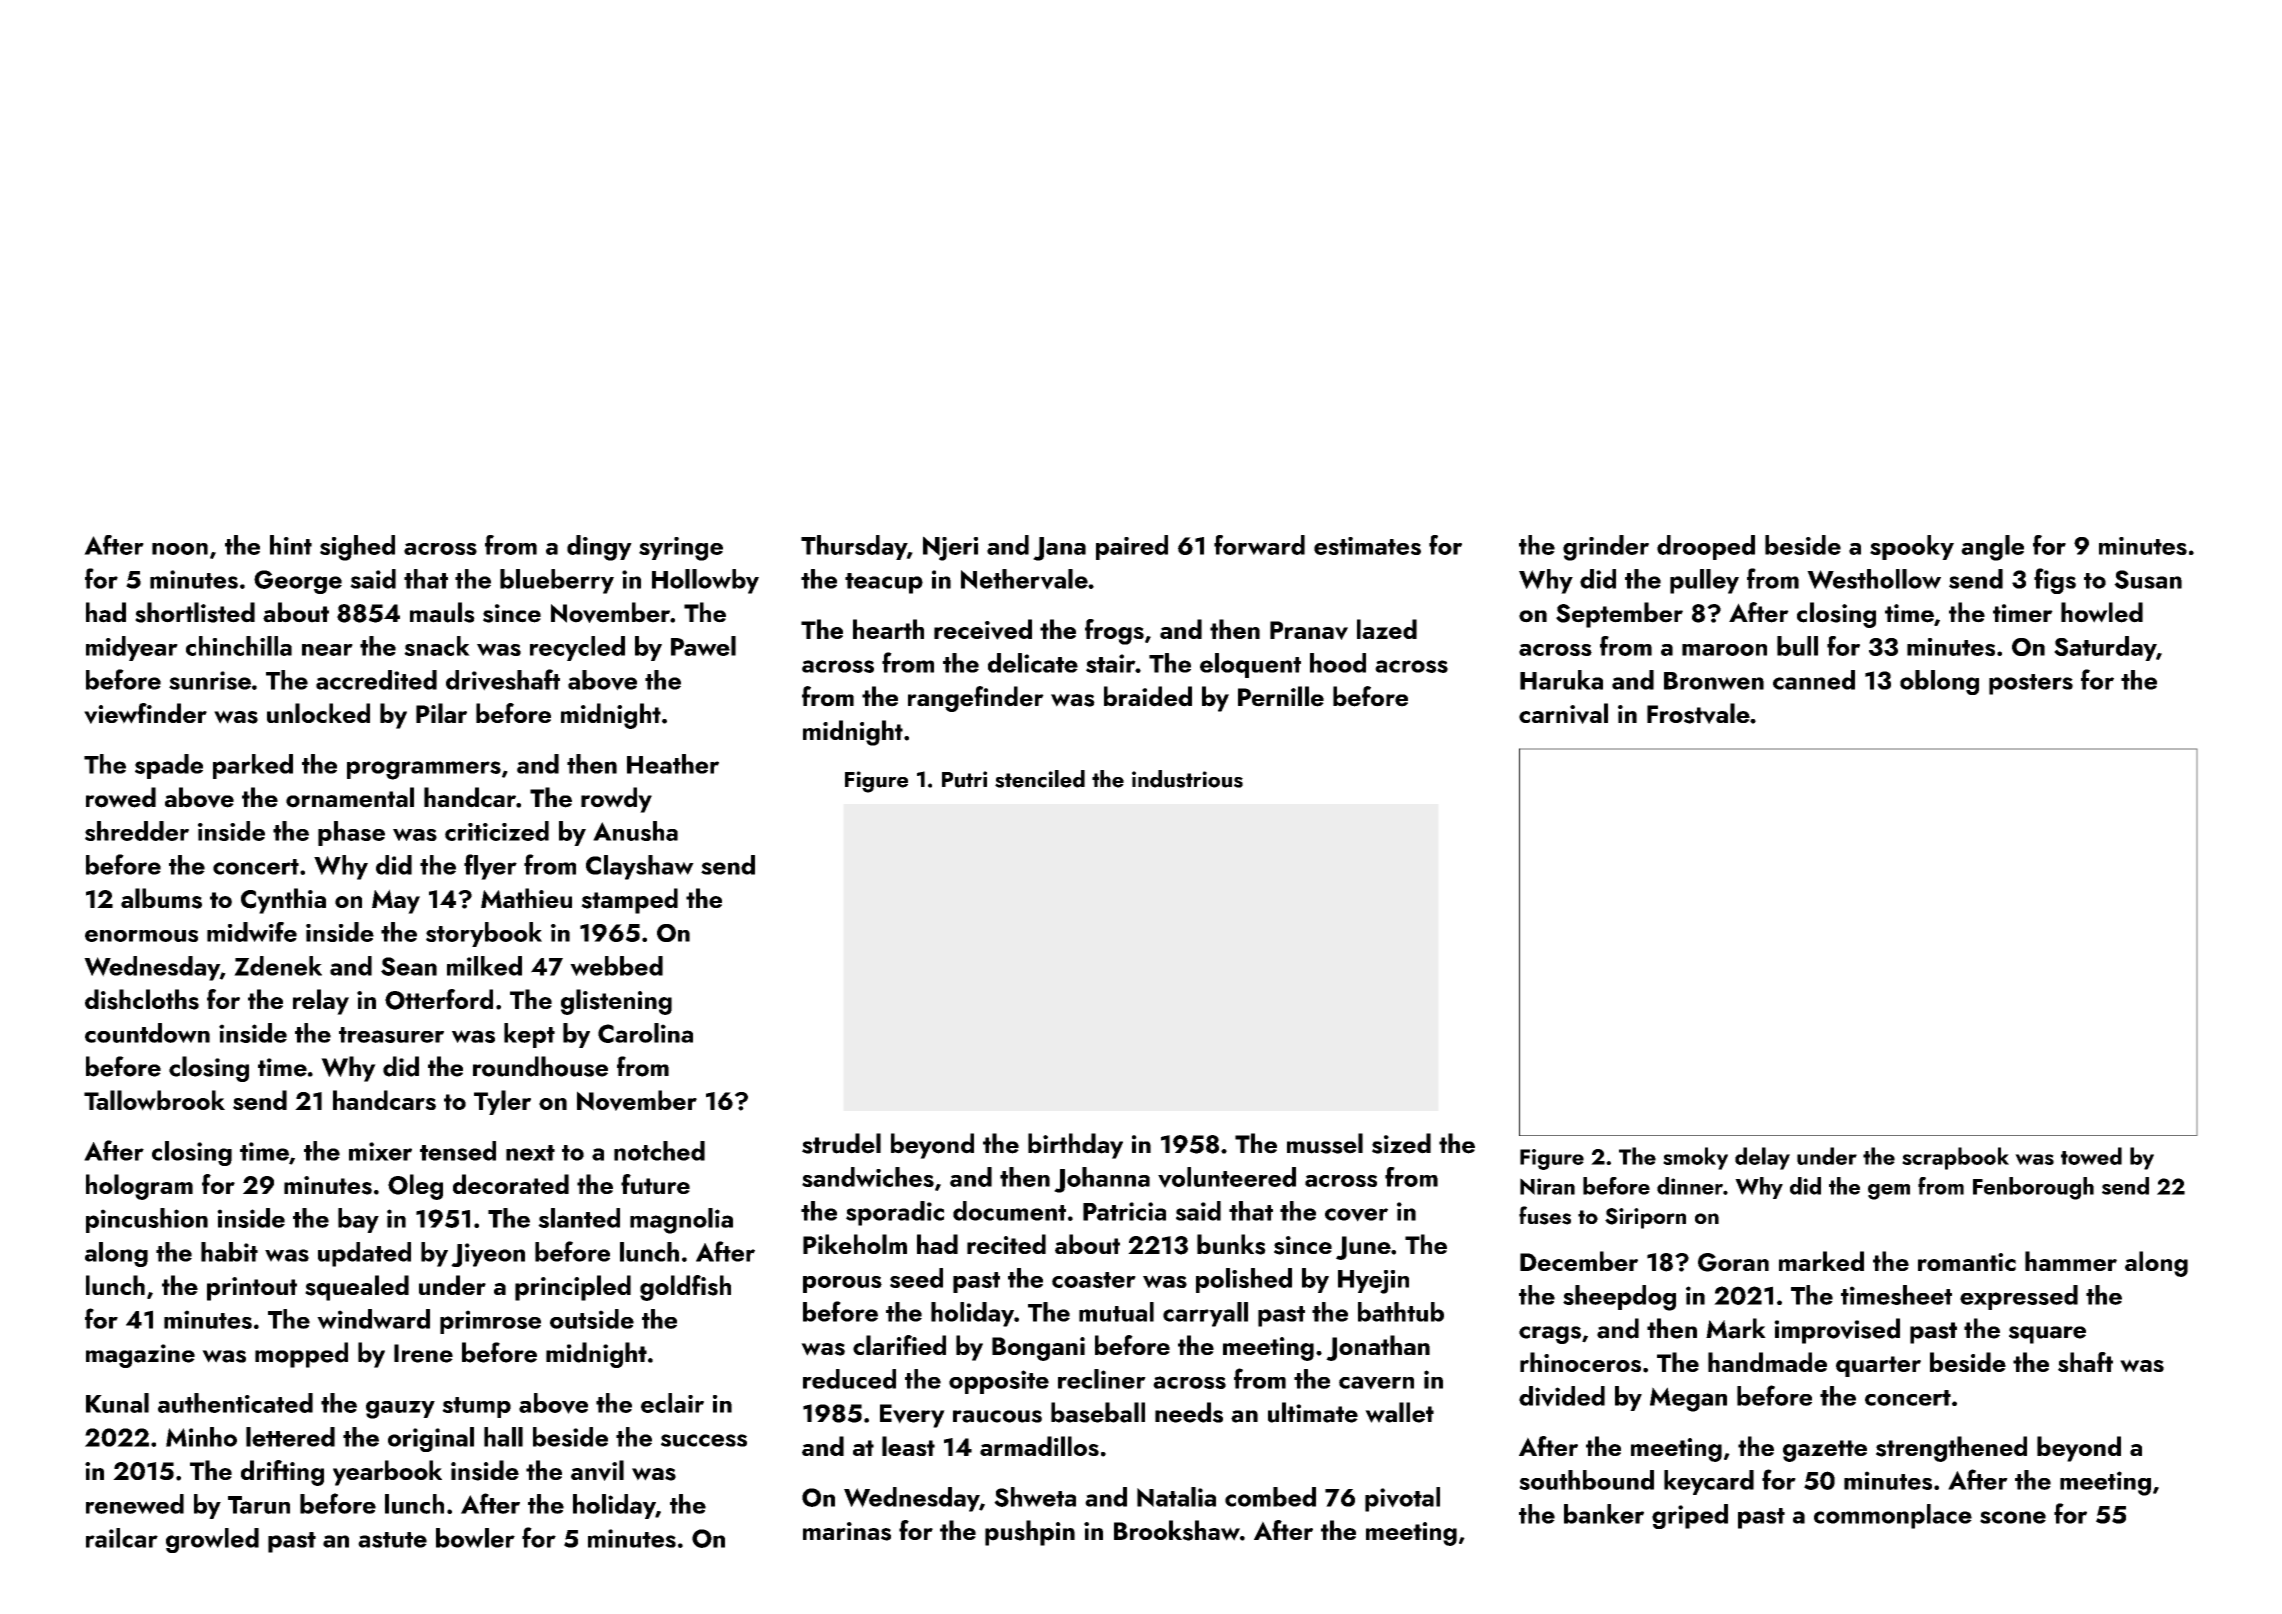  Describe the element at coordinates (1695, 1158) in the screenshot. I see `smoky` at that location.
